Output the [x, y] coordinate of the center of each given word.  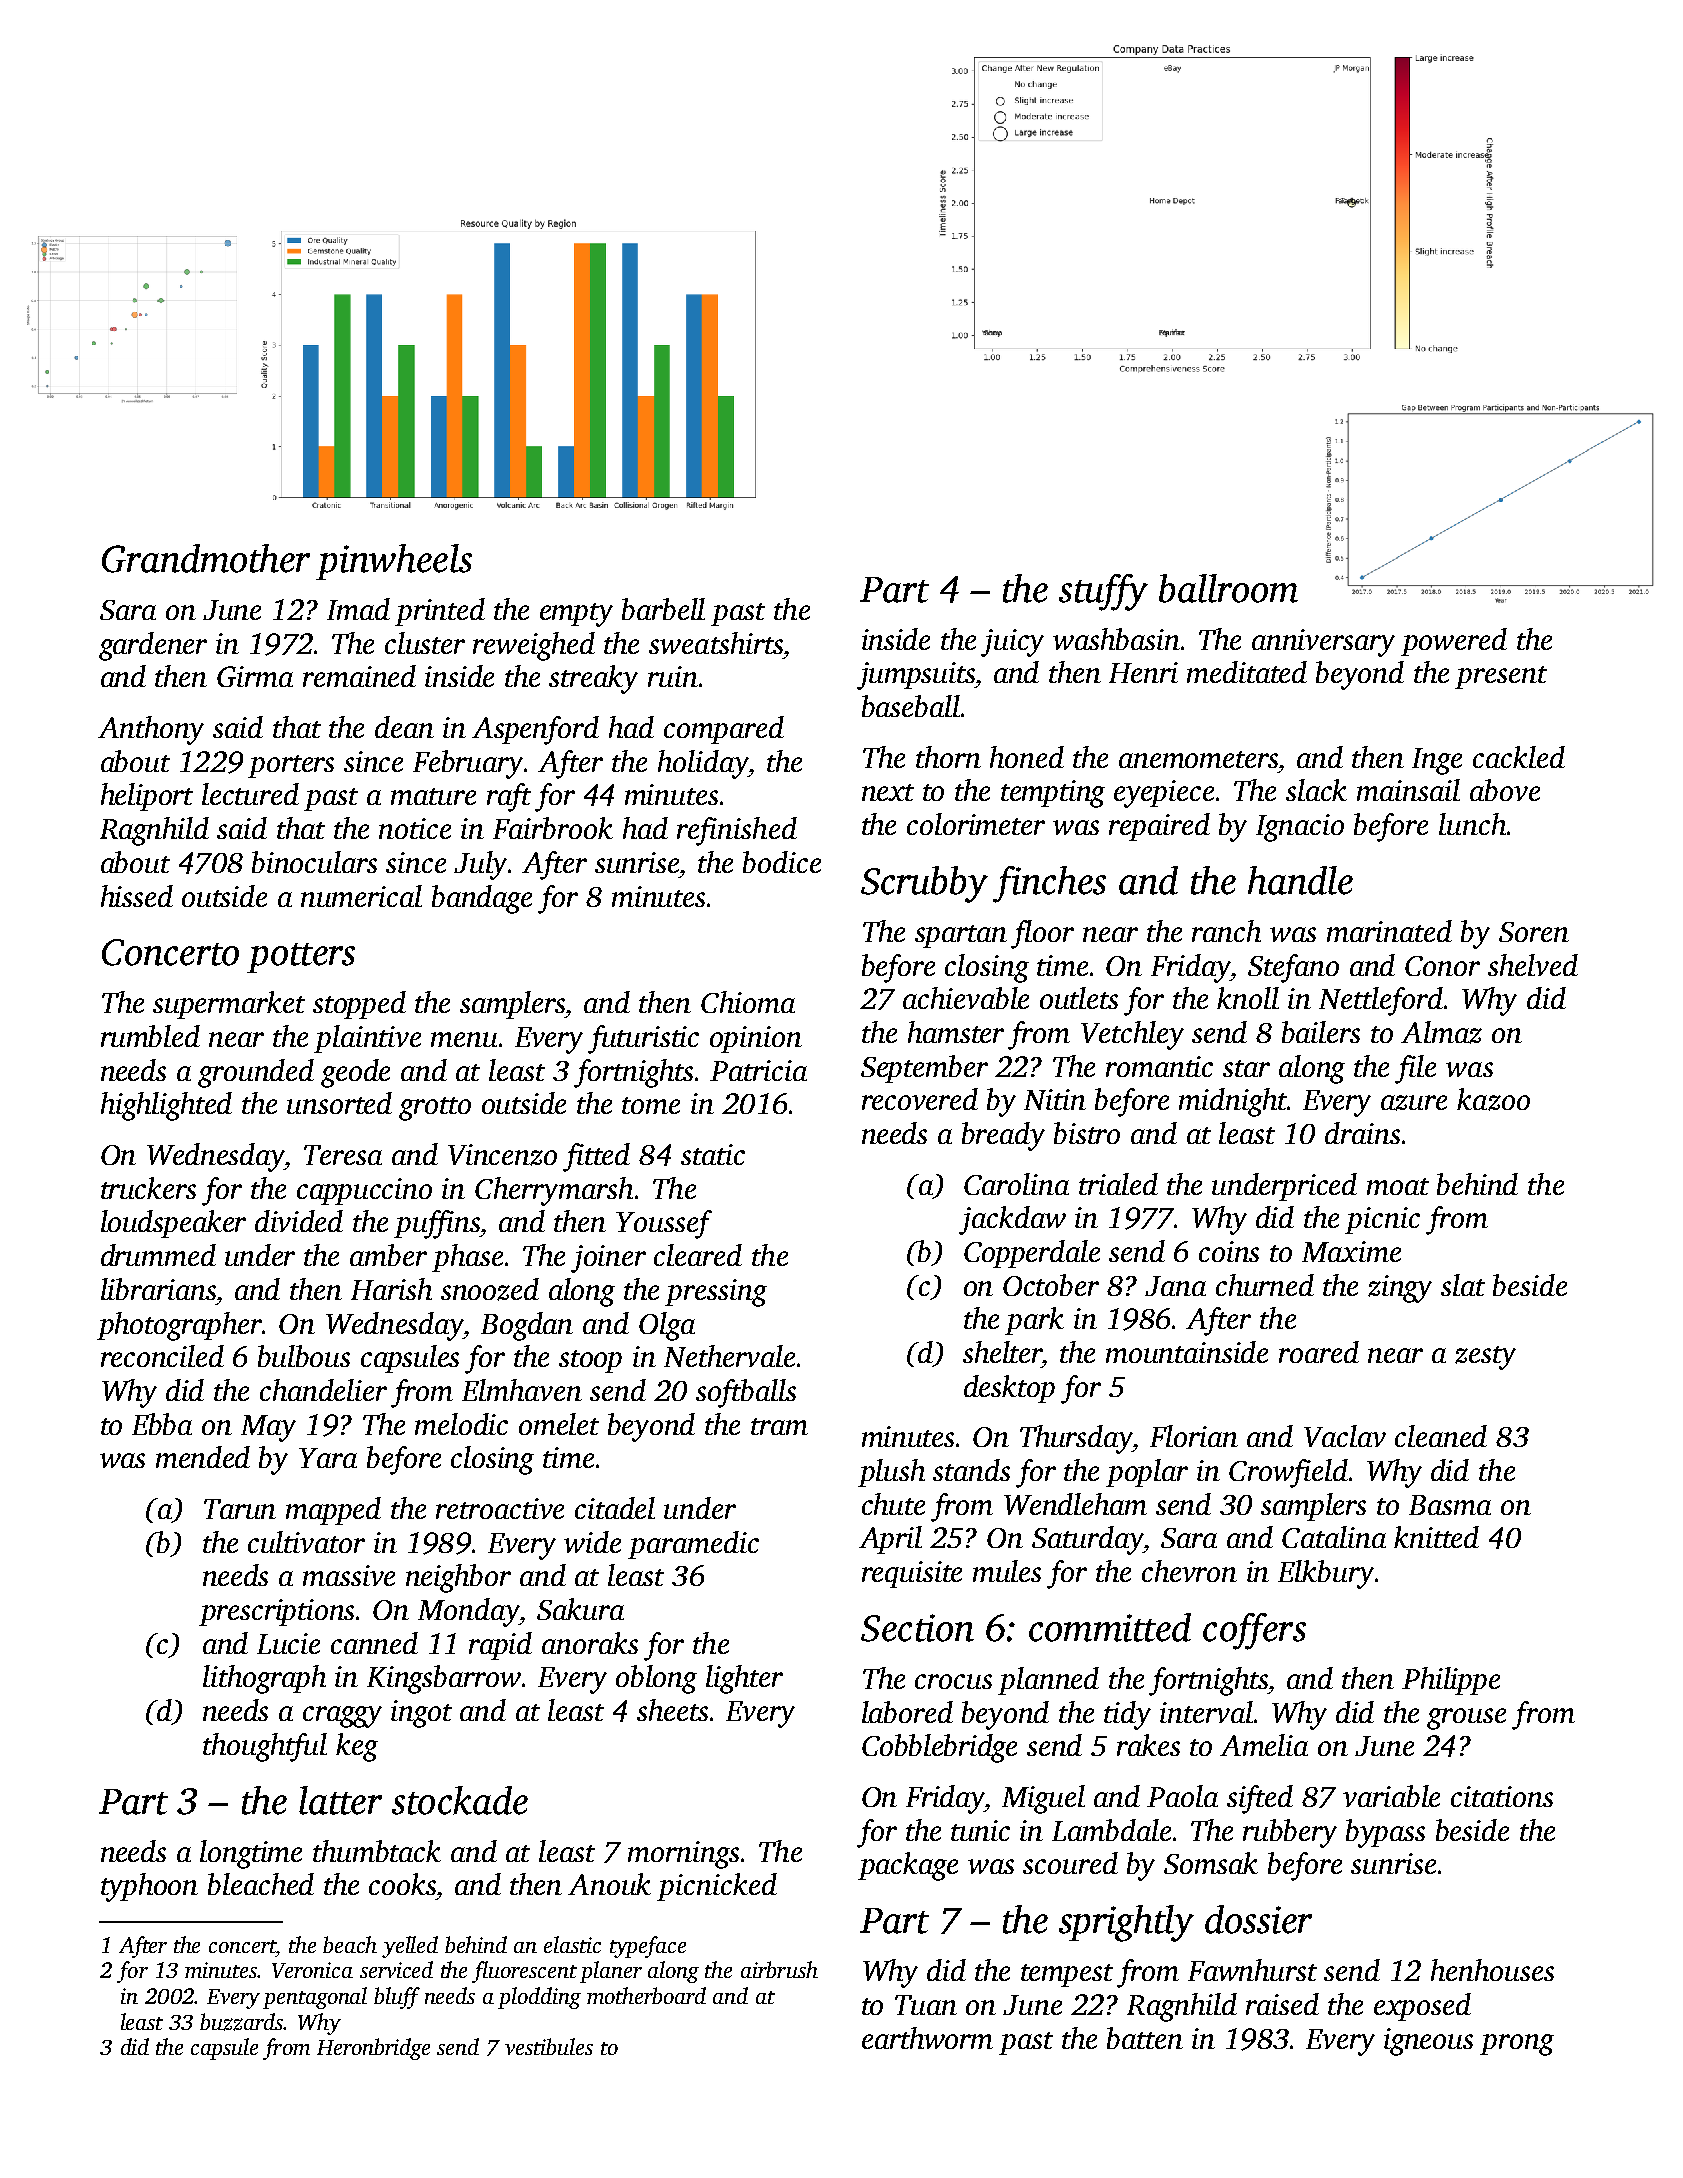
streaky [593, 679]
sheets [672, 1710]
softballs [746, 1393]
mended [203, 1457]
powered [1454, 642]
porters [291, 766]
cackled [1519, 757]
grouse [1466, 1719]
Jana [1175, 1286]
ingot [421, 1714]
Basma [1450, 1505]
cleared [698, 1255]
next [888, 792]
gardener [153, 646]
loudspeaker [173, 1224]
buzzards [242, 2022]
